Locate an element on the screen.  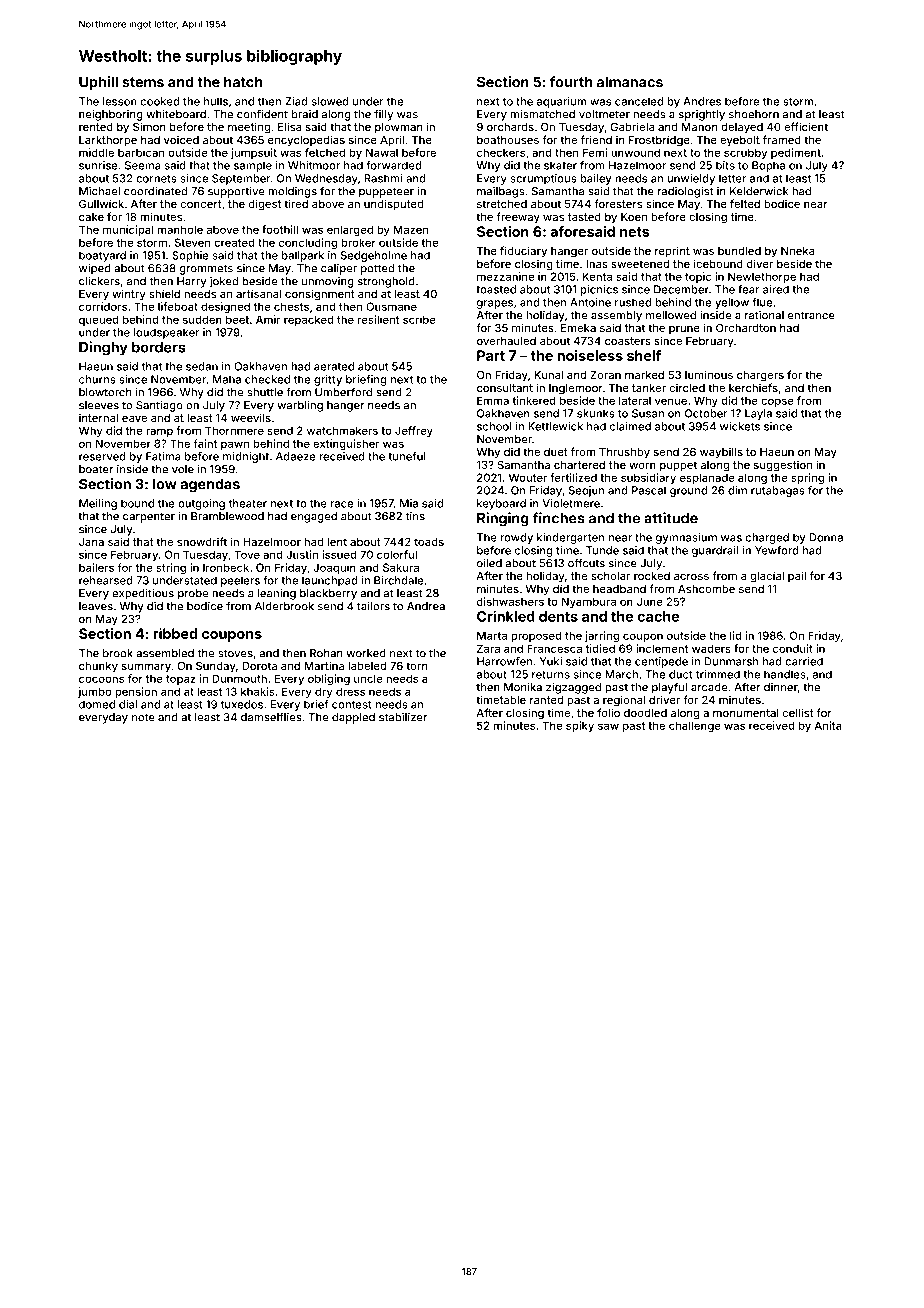
snowdrift is located at coordinates (202, 541).
